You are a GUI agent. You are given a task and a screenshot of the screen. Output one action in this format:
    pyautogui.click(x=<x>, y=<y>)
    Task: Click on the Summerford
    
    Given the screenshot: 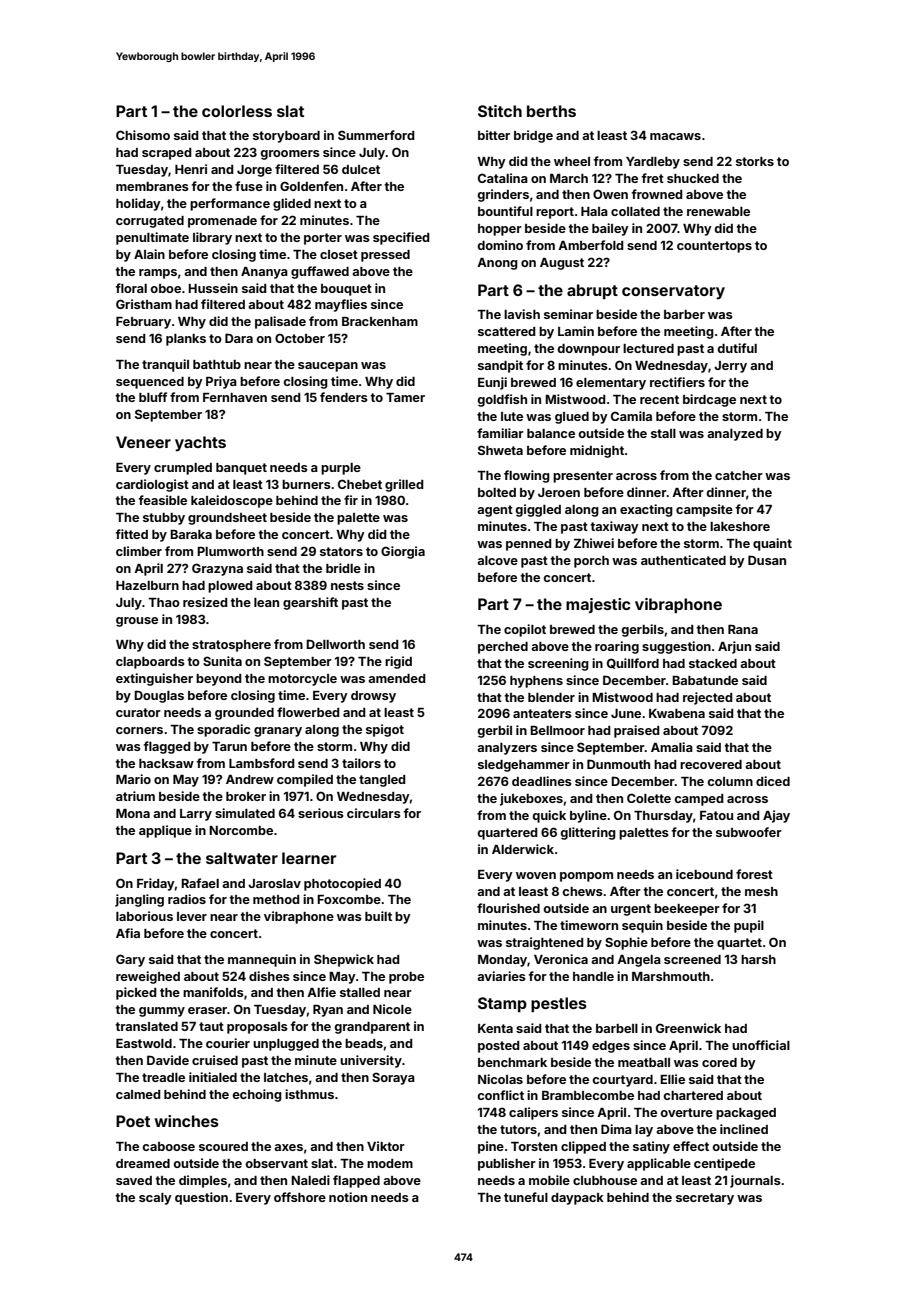 What is the action you would take?
    pyautogui.click(x=376, y=135)
